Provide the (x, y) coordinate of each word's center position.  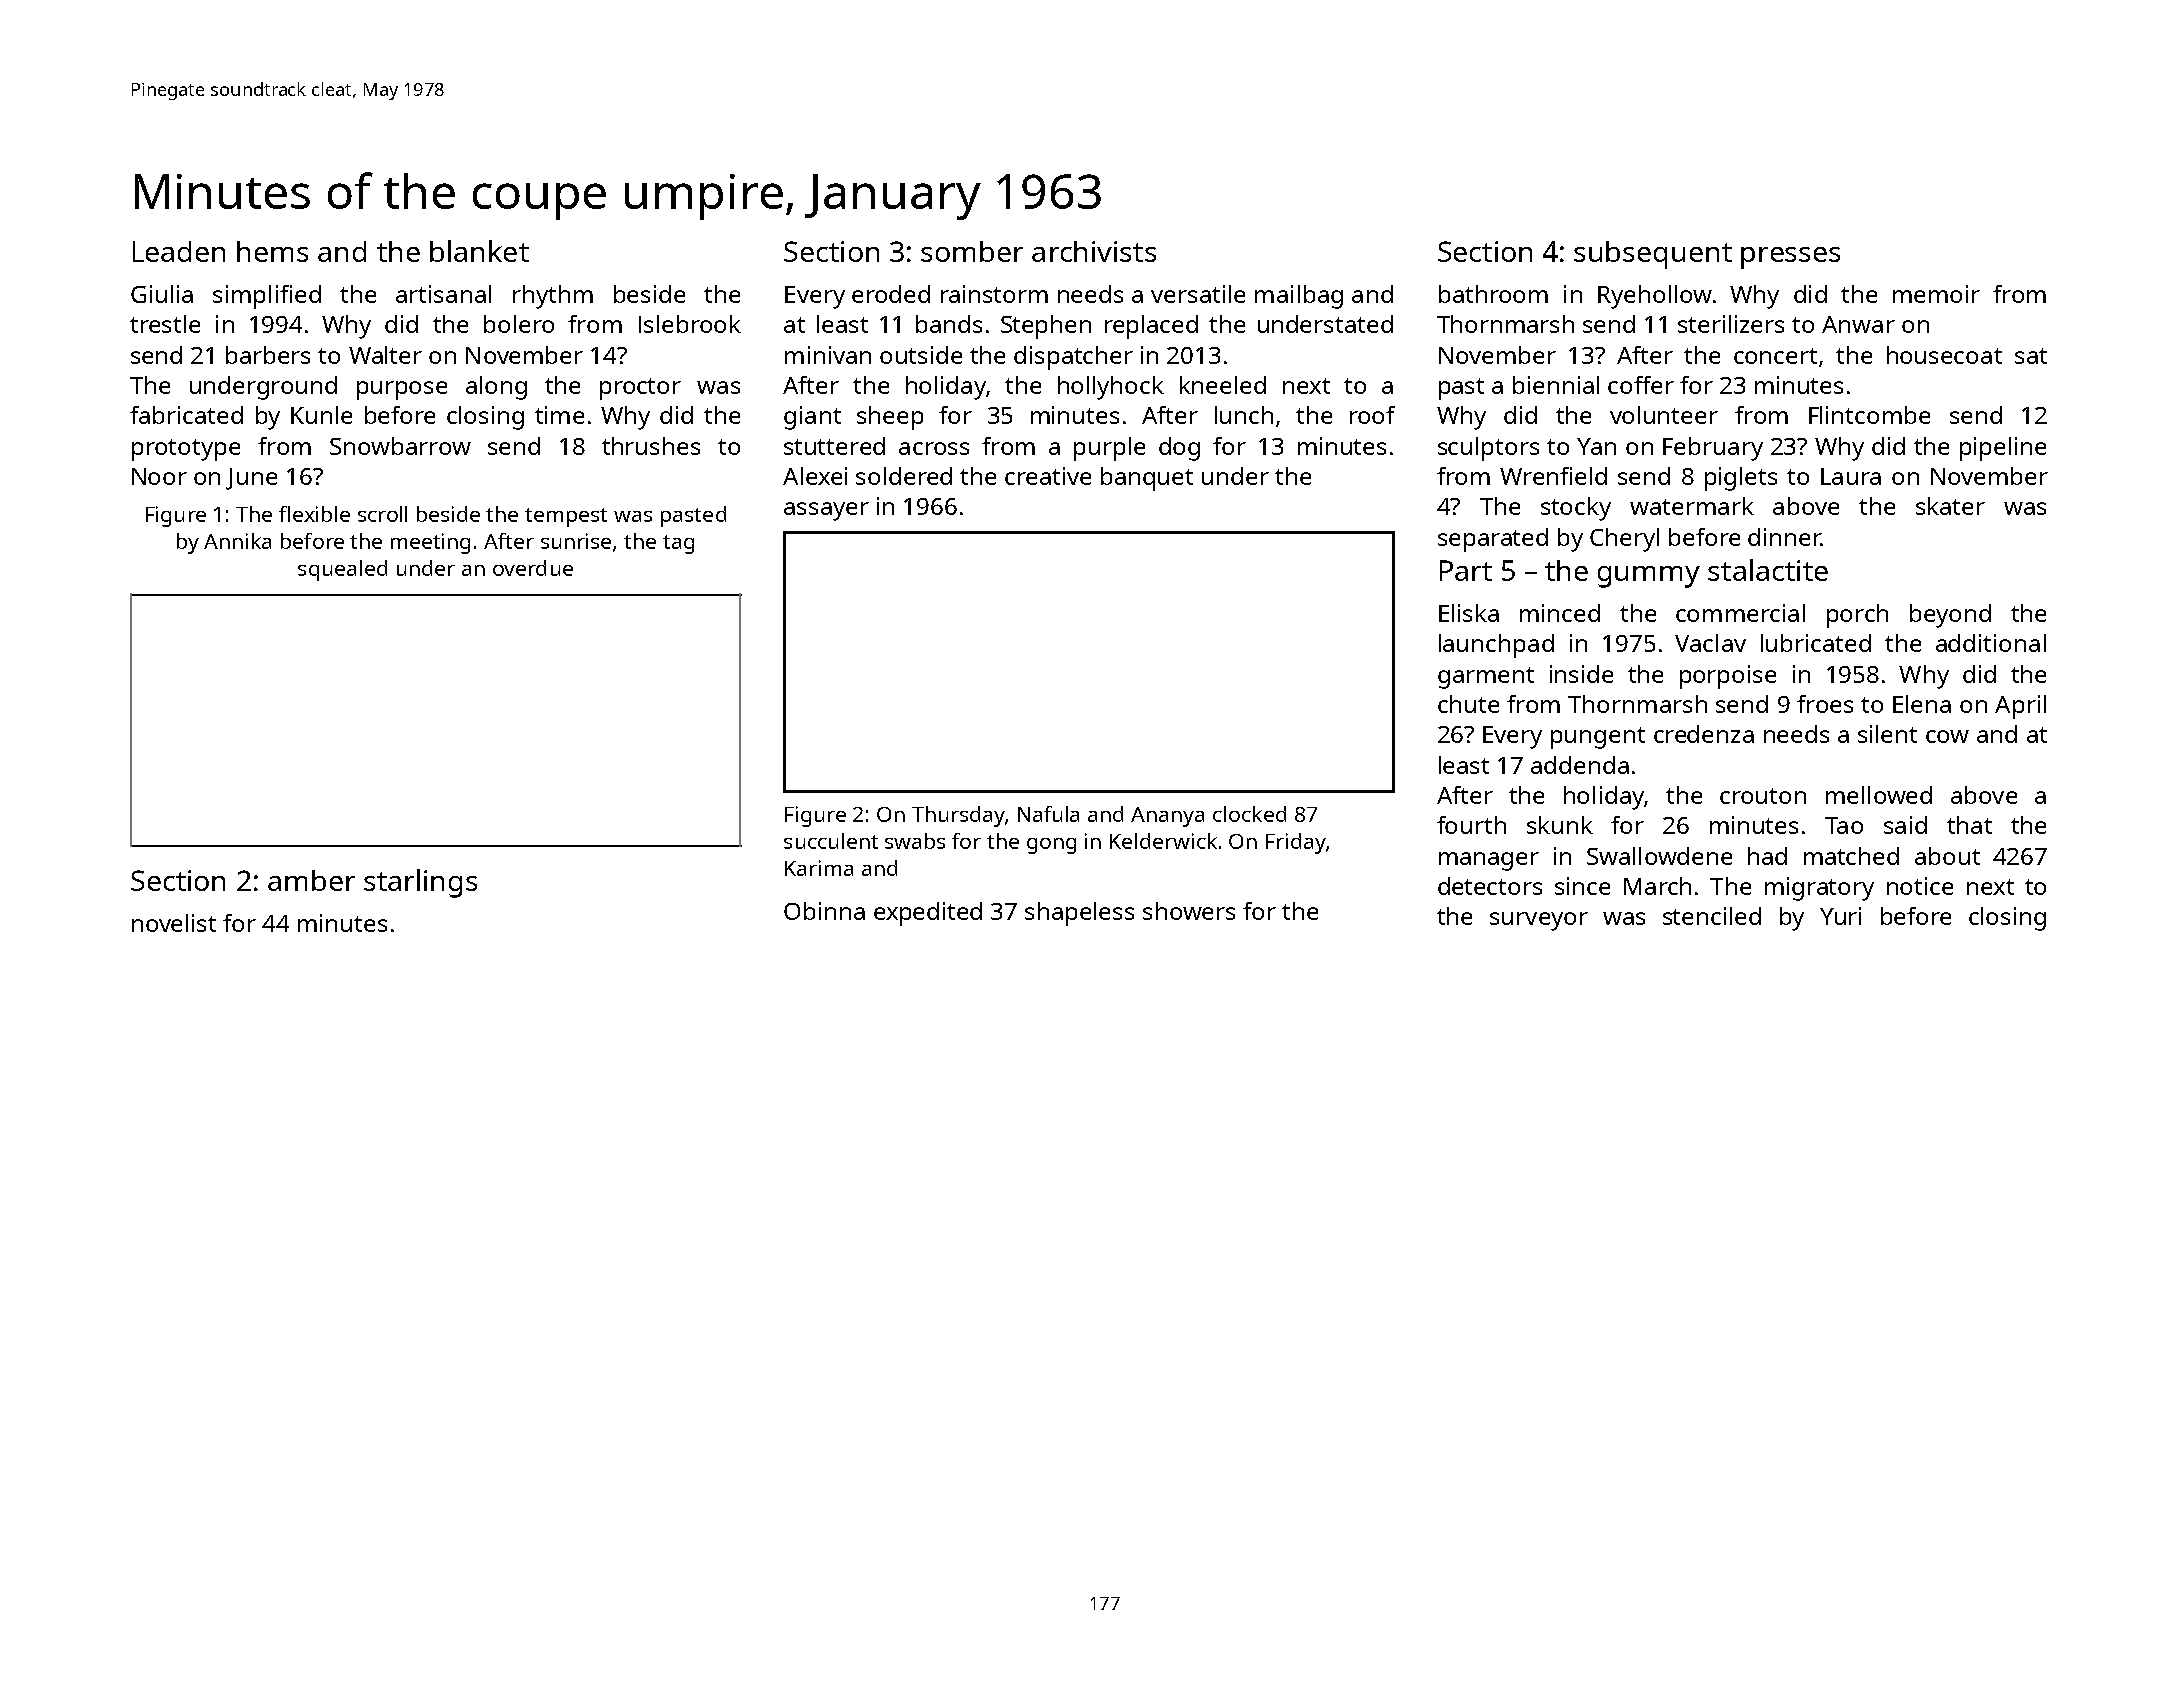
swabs (915, 841)
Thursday (958, 816)
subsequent (1653, 255)
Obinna (824, 911)
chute (1468, 704)
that (1969, 825)
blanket (479, 251)
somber (972, 251)
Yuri (1840, 916)
